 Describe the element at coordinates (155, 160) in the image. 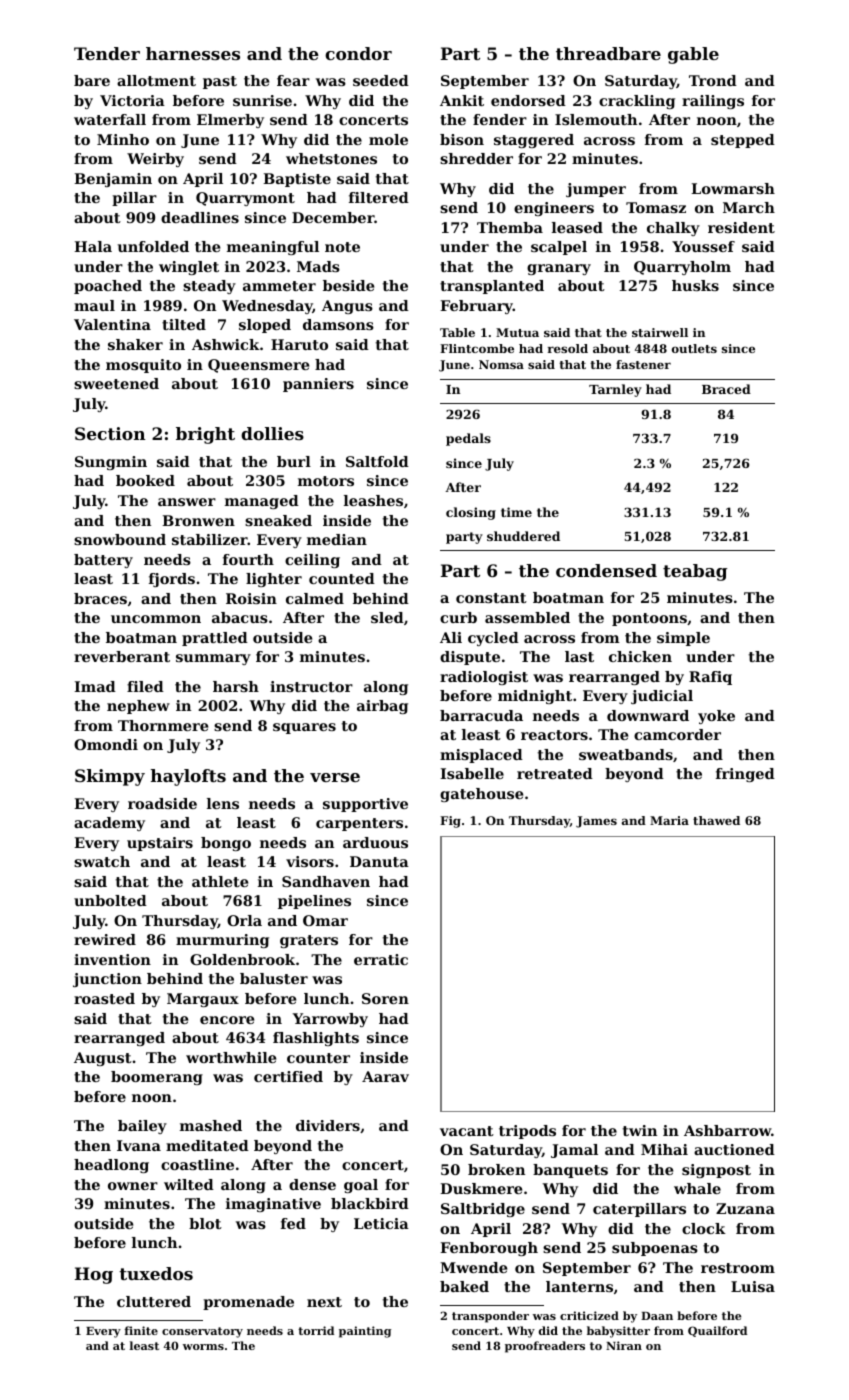

I see `Weirby` at that location.
